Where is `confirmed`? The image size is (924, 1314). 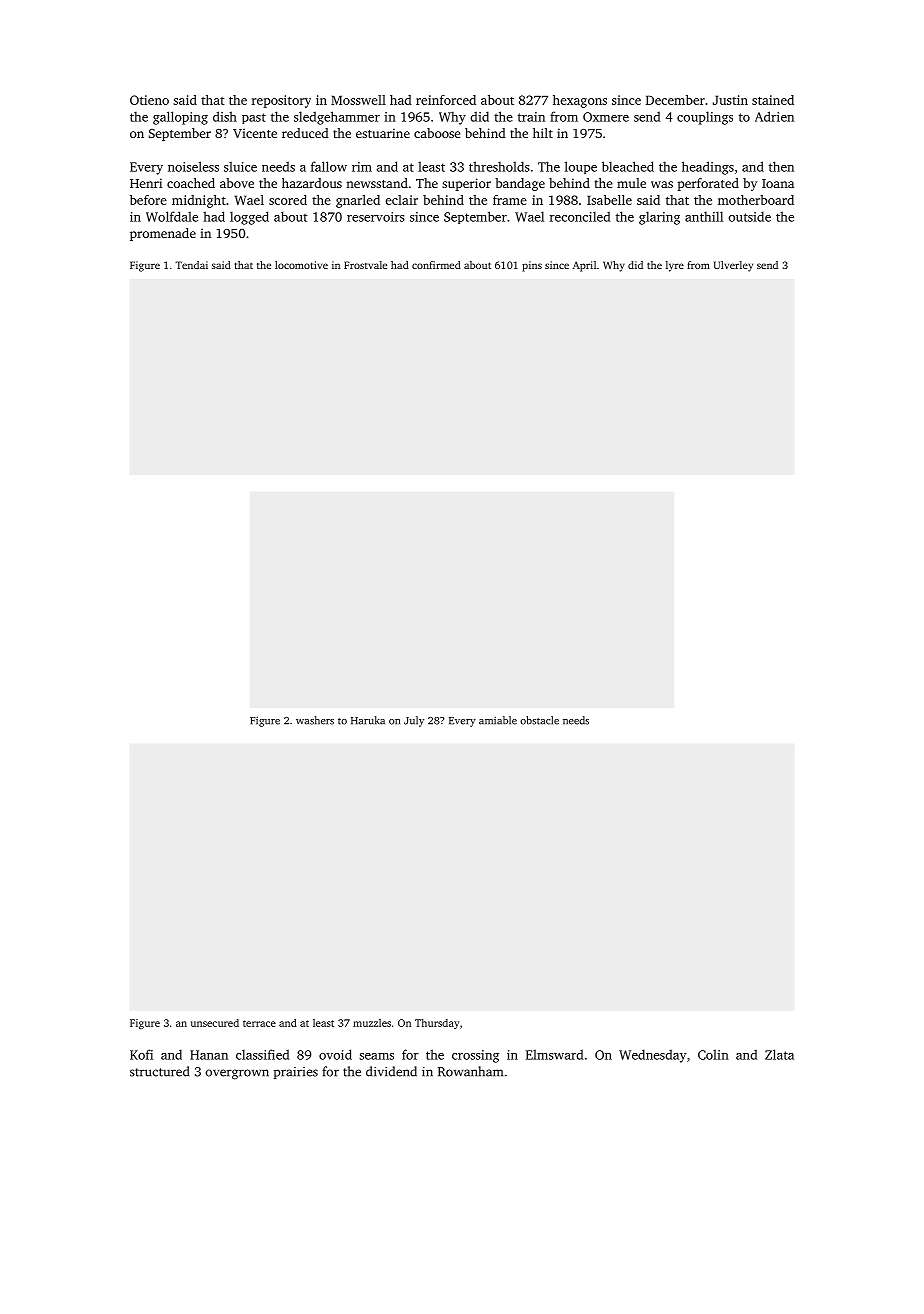 confirmed is located at coordinates (436, 265).
